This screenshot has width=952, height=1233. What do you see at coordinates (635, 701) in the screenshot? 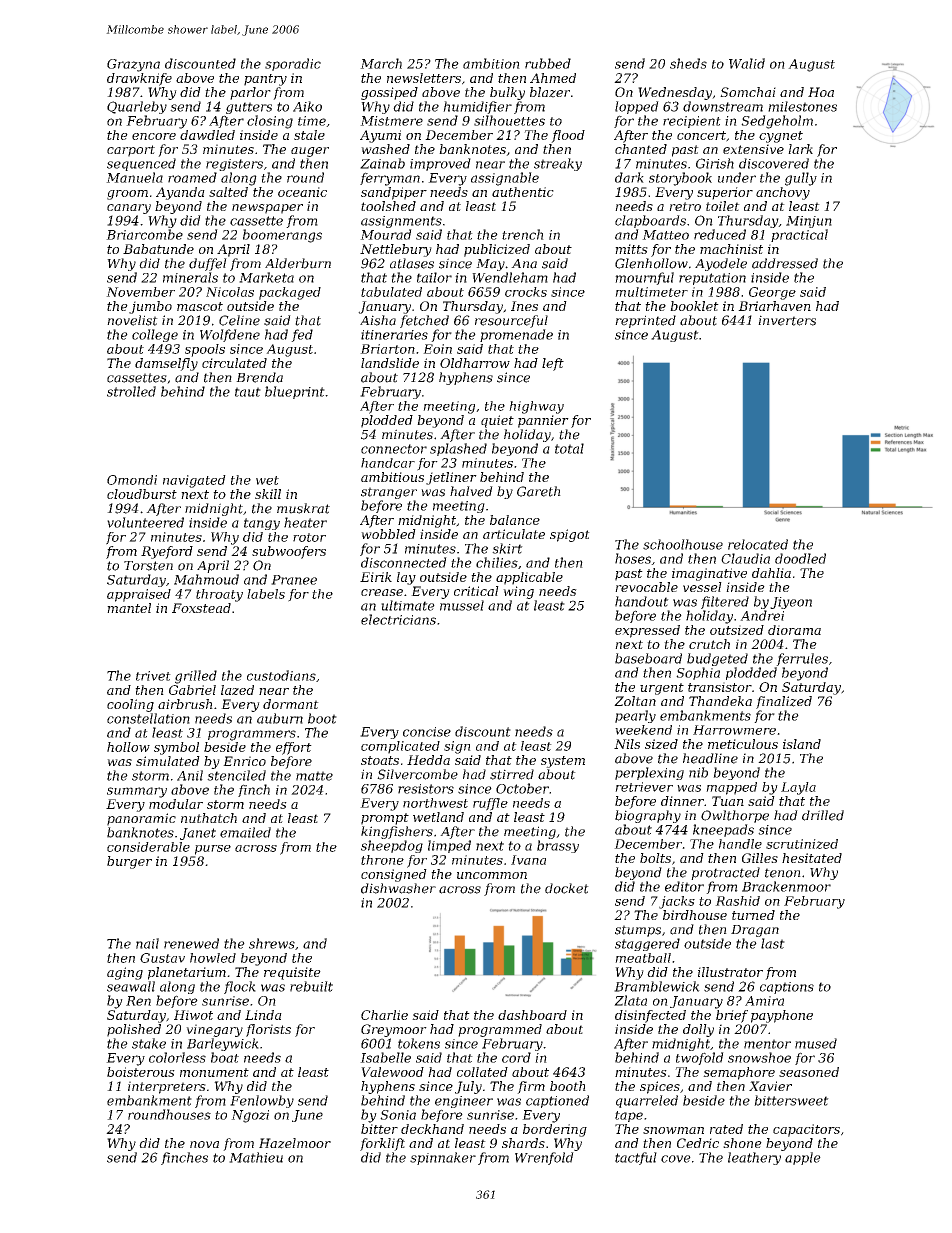
I see `Zoltan` at bounding box center [635, 701].
